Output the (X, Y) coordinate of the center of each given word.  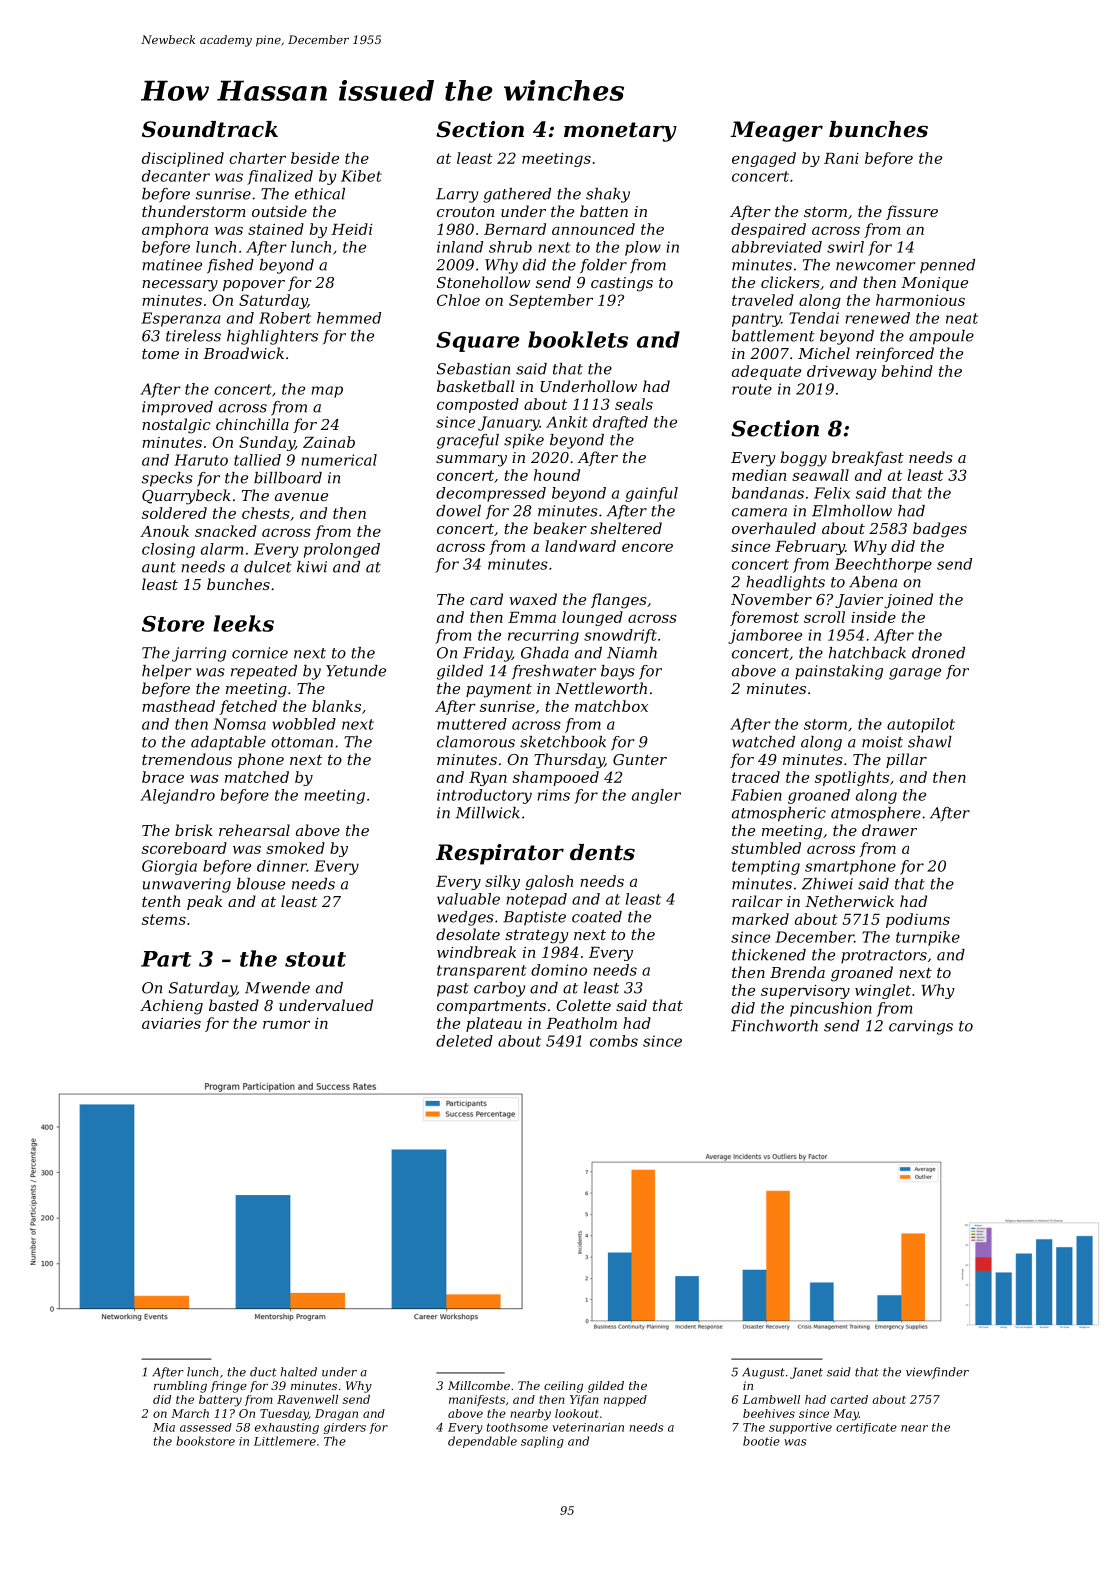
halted (298, 1372)
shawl (930, 742)
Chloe (458, 300)
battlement (773, 336)
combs (614, 1041)
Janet (806, 1373)
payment (499, 691)
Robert (285, 318)
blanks (336, 706)
